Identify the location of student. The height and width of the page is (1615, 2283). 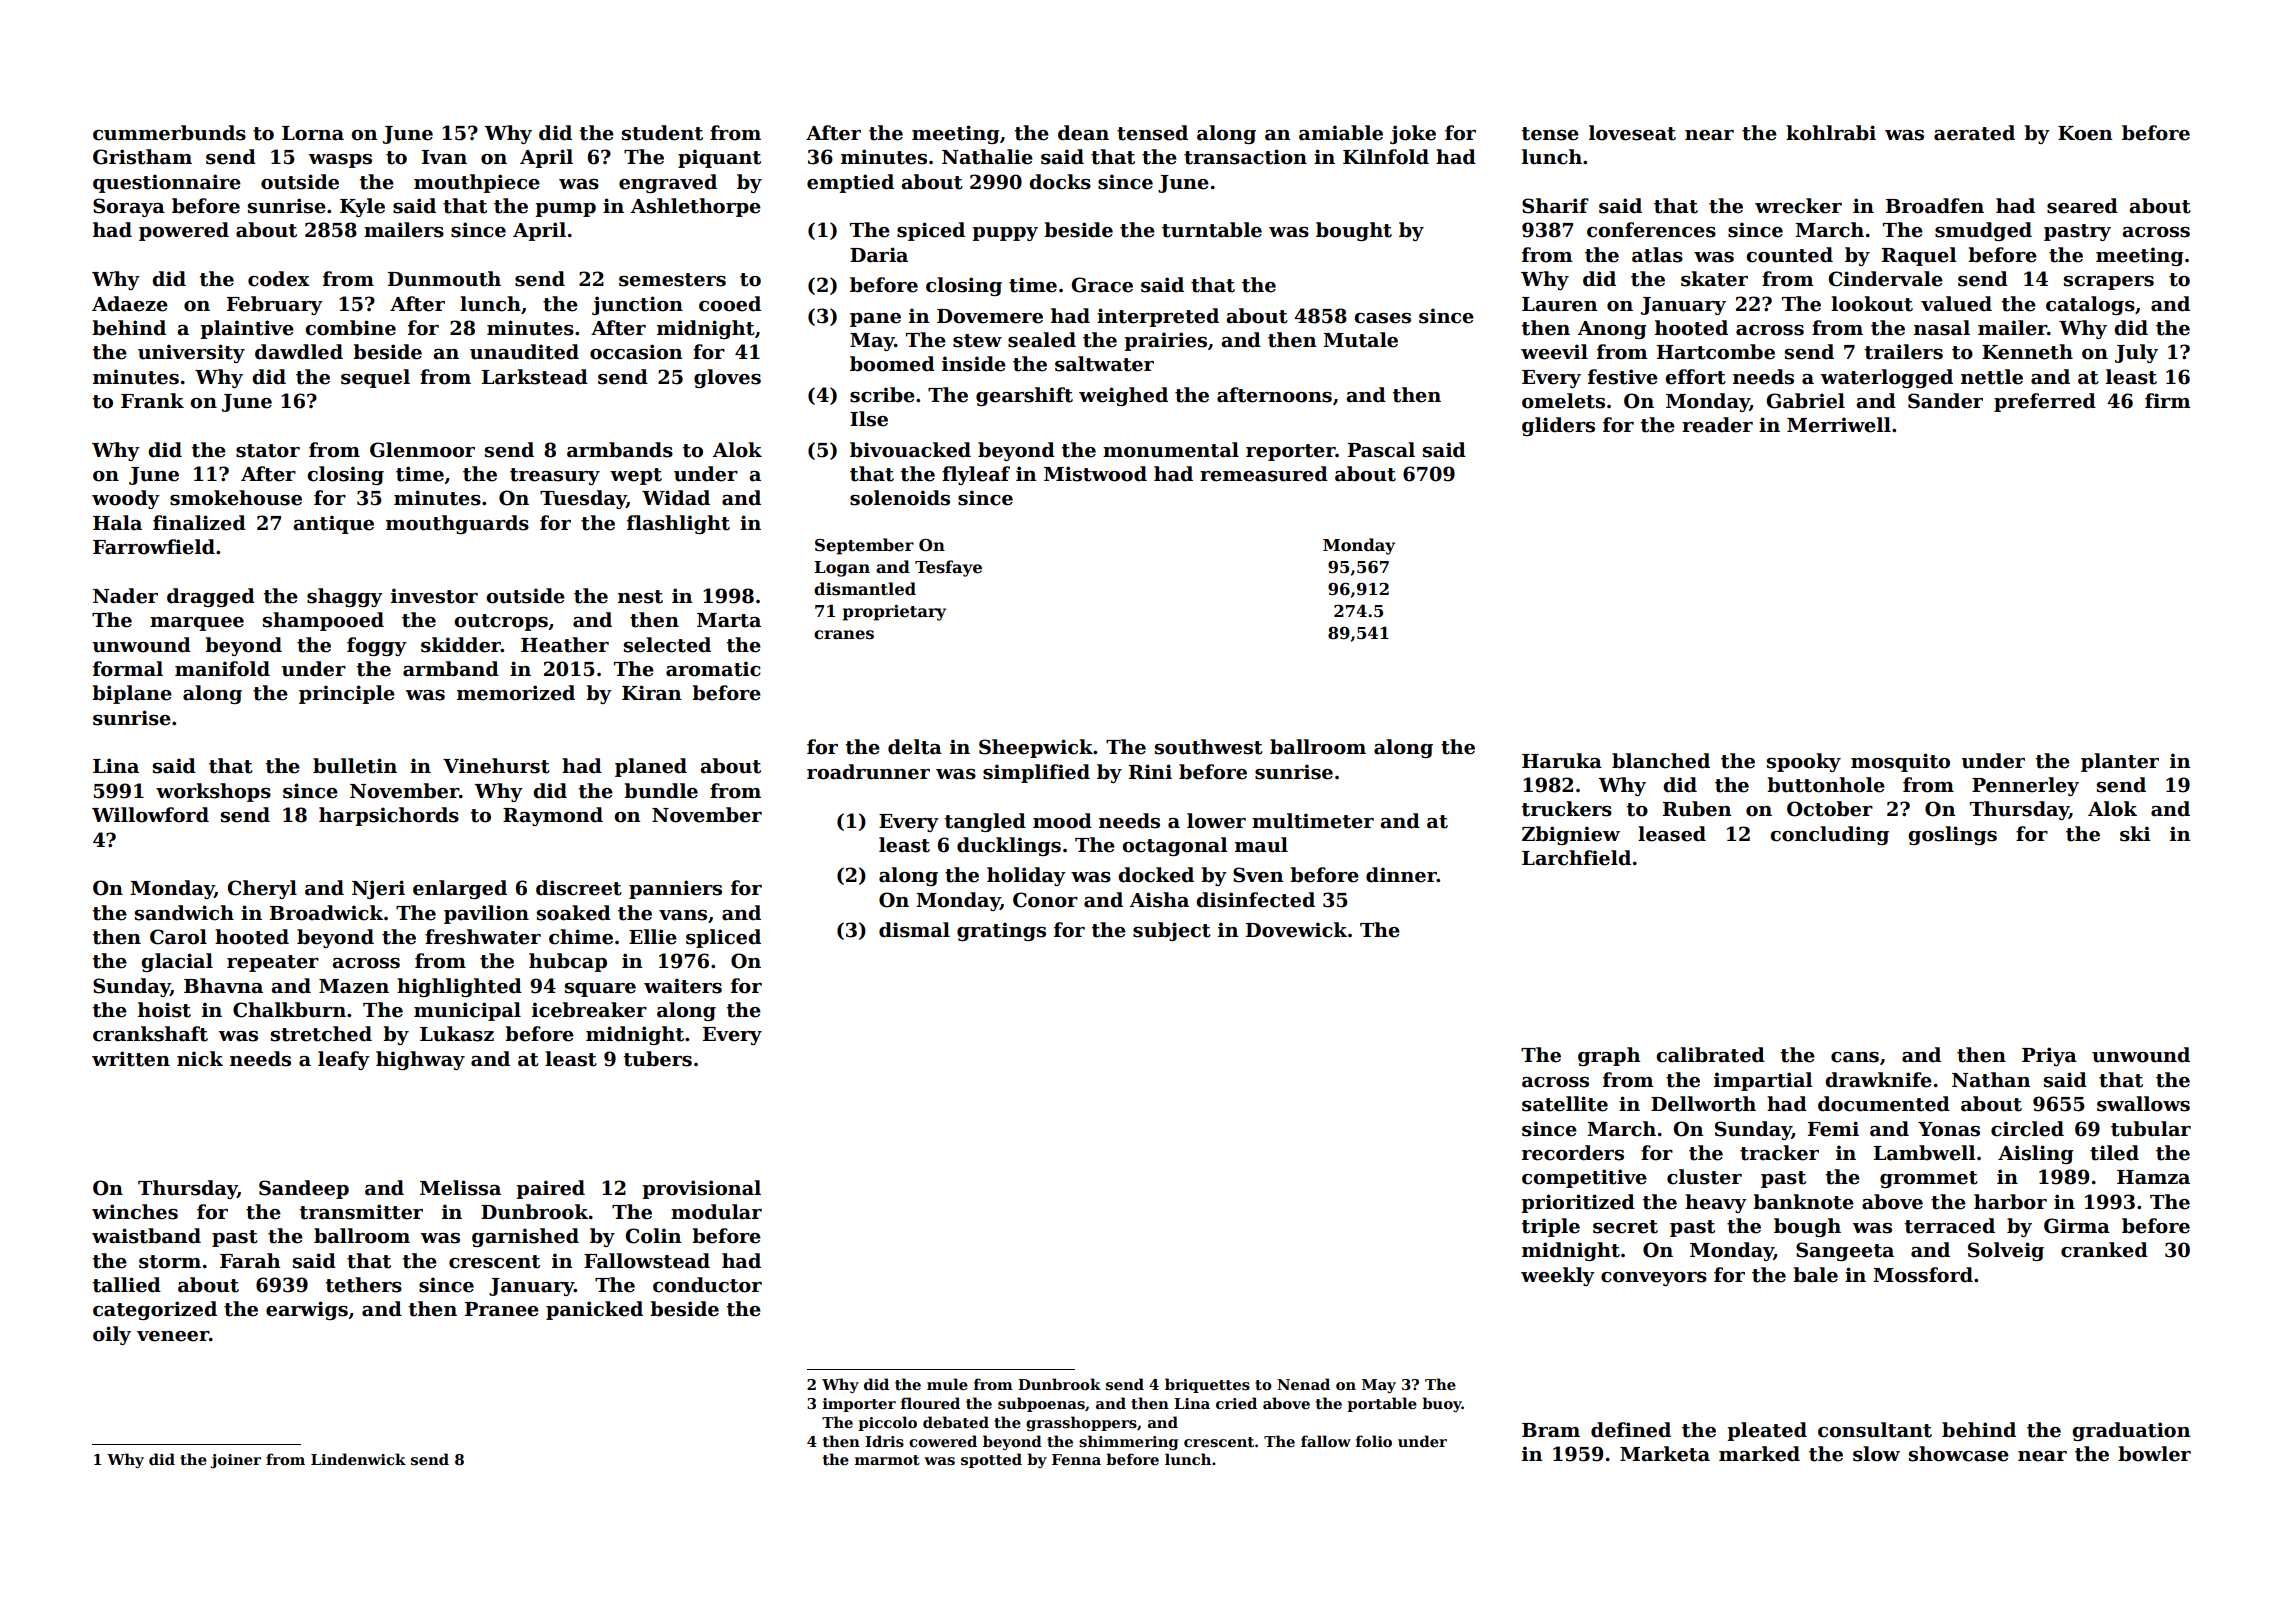
(662, 133).
